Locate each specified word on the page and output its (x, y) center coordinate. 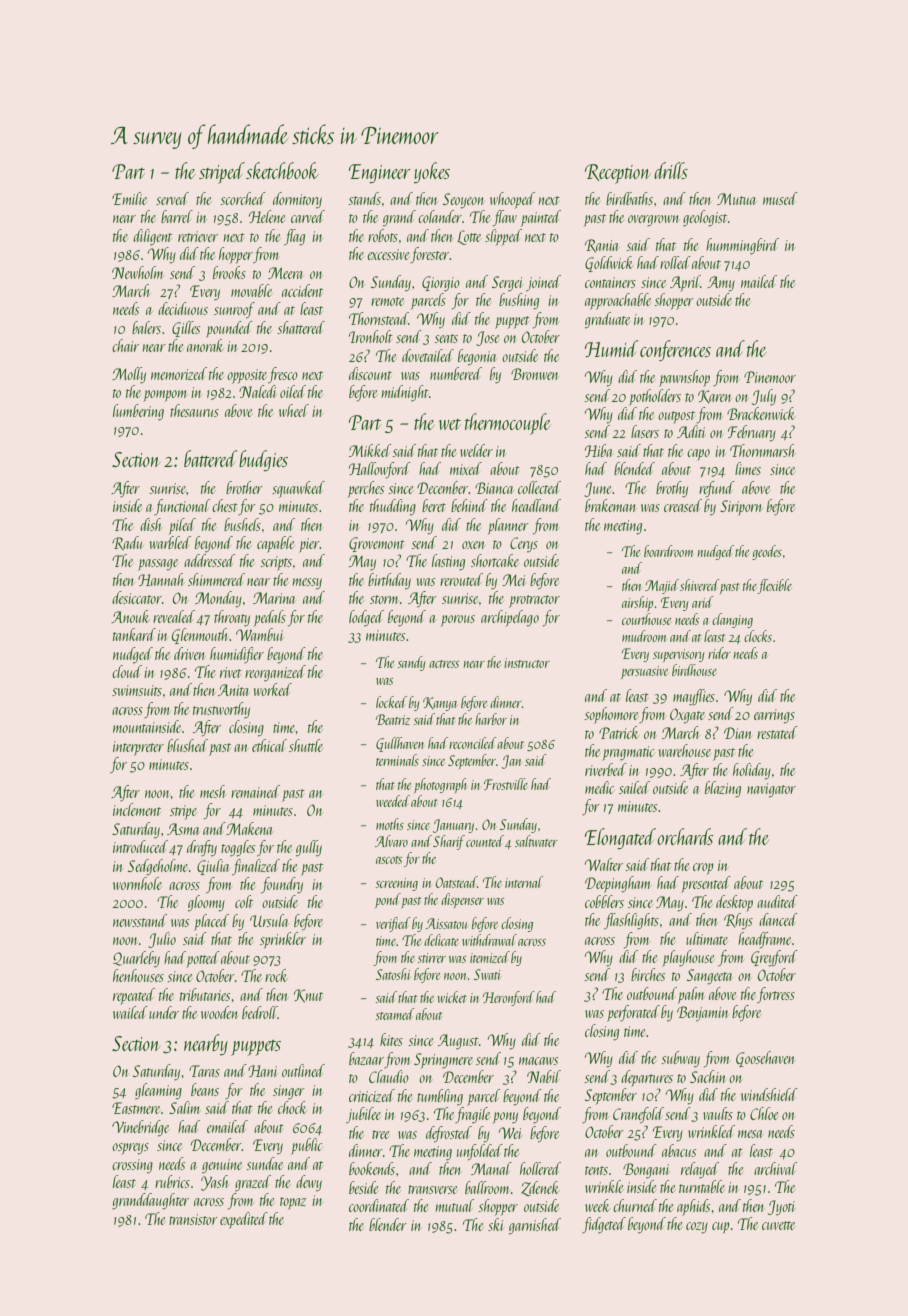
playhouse (688, 958)
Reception (617, 174)
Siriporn (740, 508)
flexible (775, 586)
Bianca (494, 488)
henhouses (138, 975)
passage (158, 565)
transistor (193, 1219)
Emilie (129, 198)
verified (393, 924)
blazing (723, 789)
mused (780, 198)
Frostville (506, 784)
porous (458, 621)
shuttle (306, 745)
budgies (263, 460)
